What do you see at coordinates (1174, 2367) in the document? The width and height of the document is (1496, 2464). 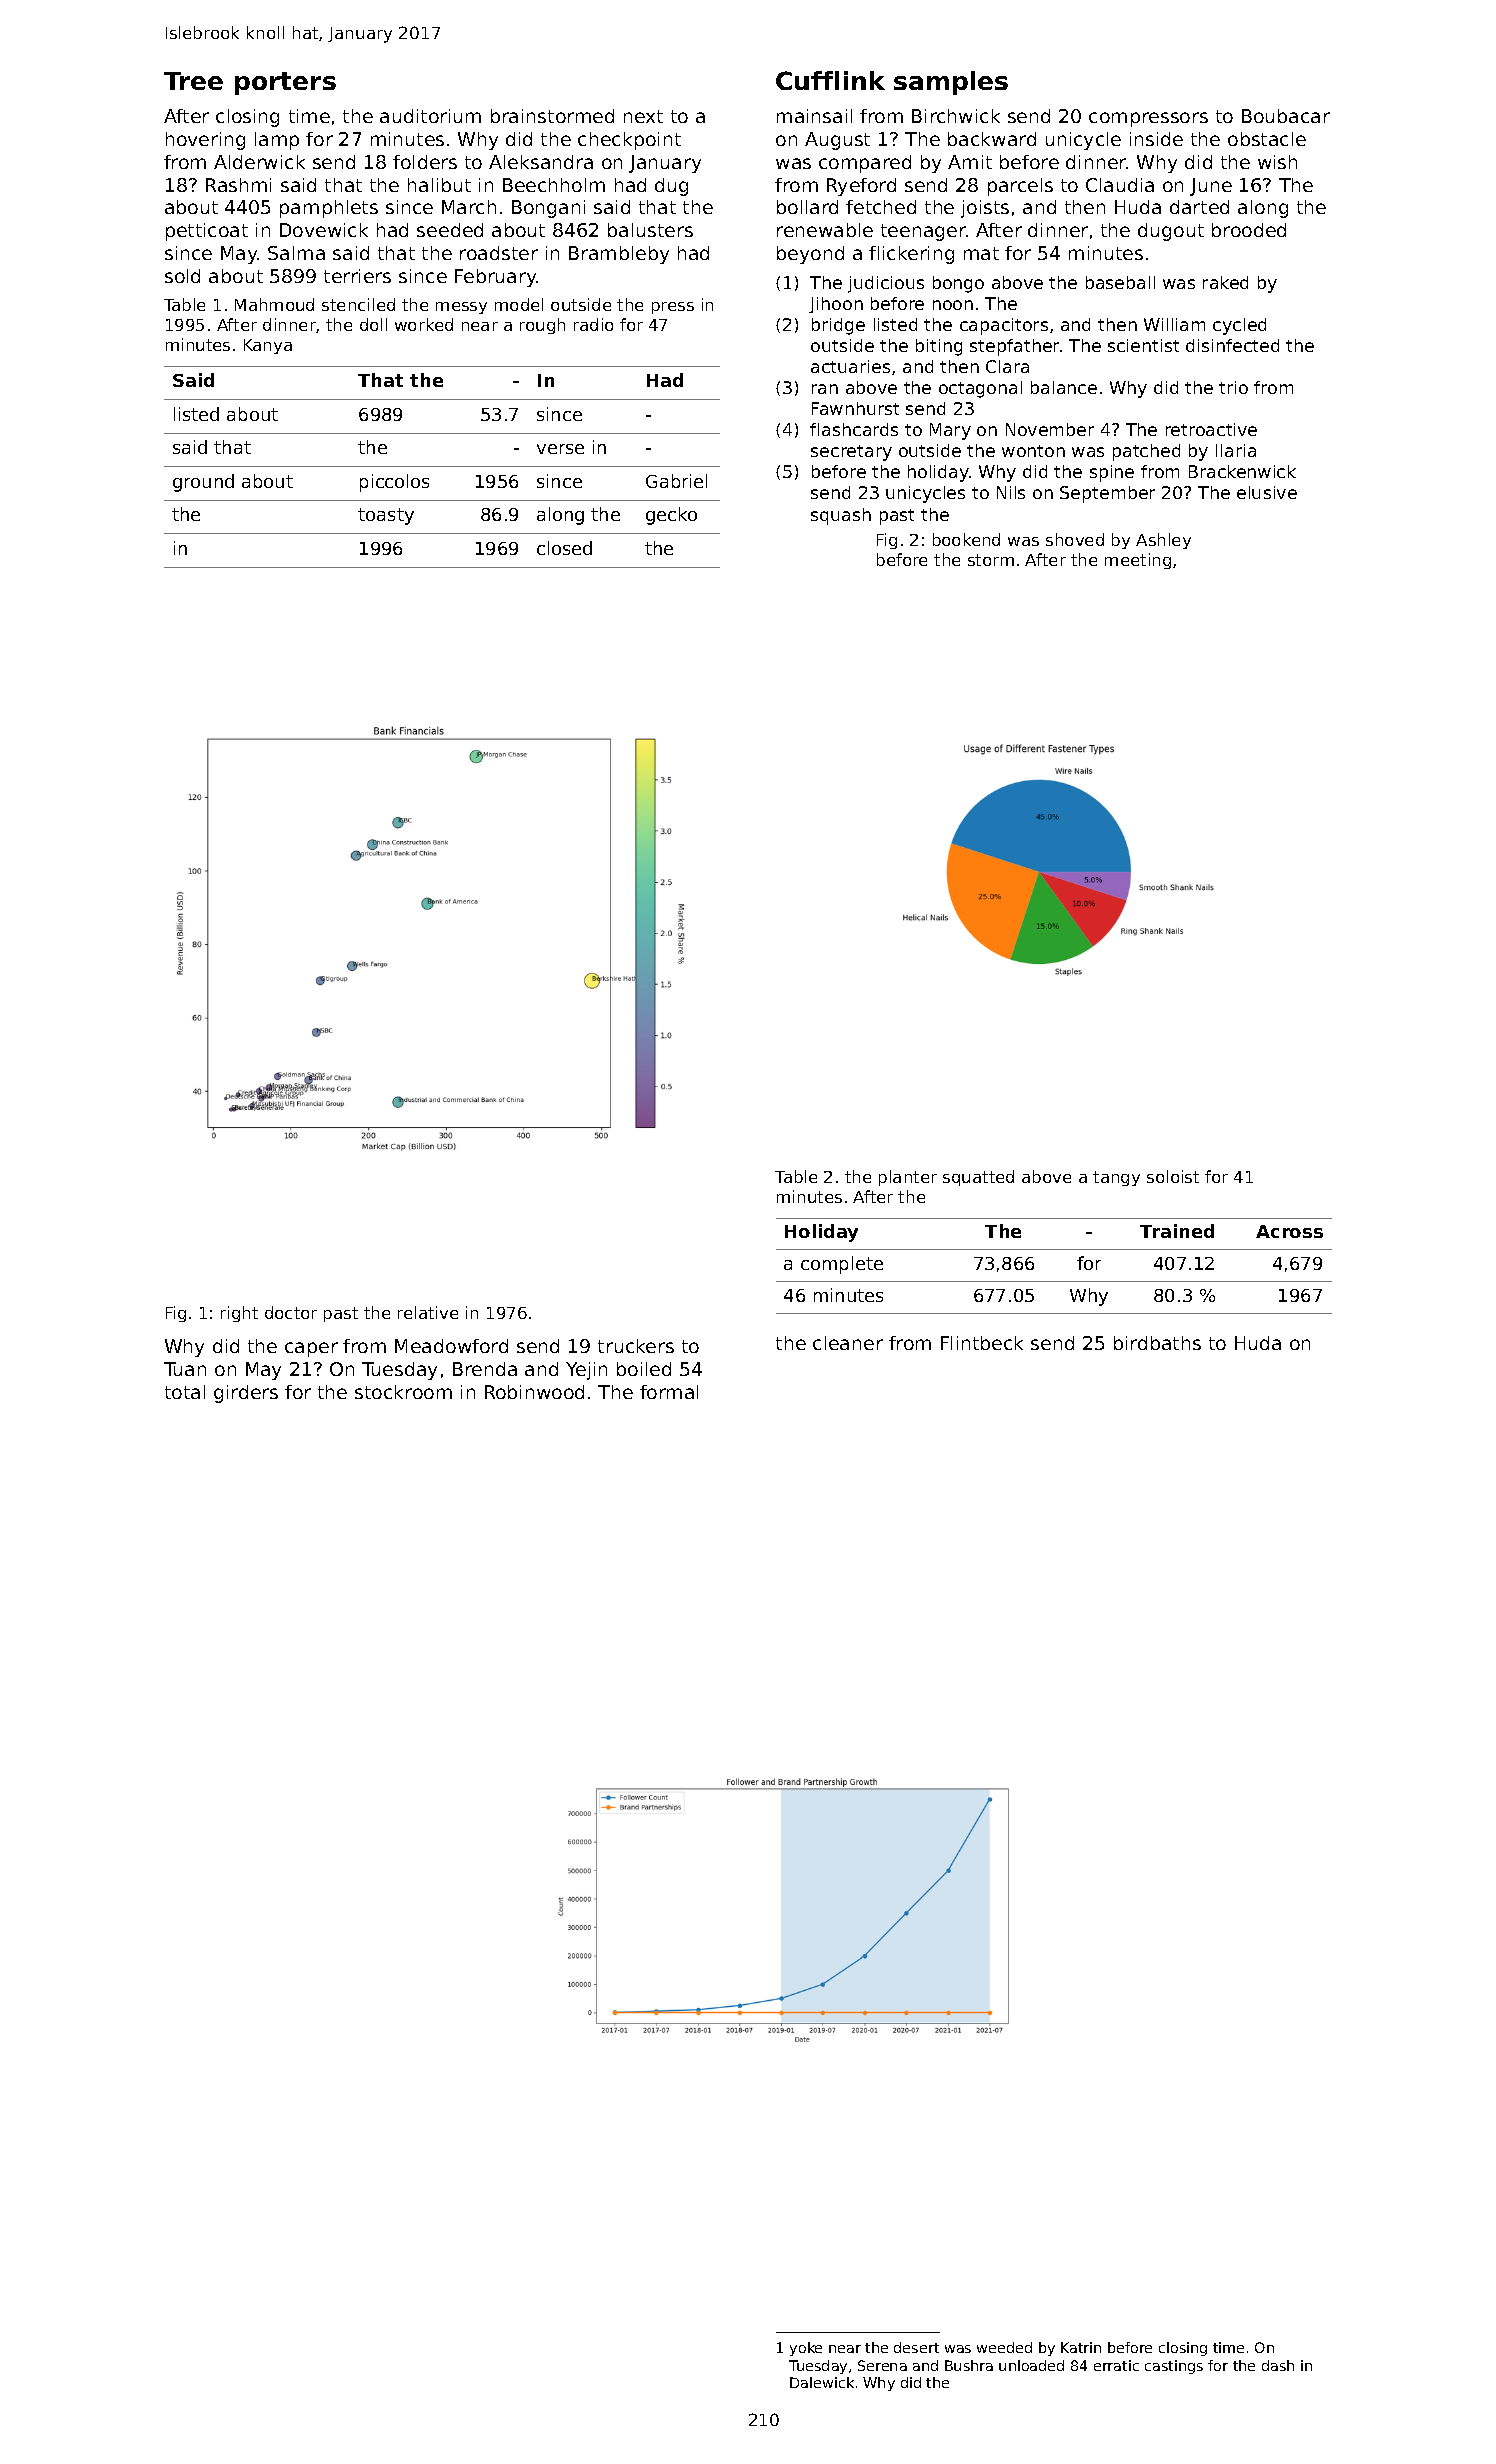 I see `castings` at bounding box center [1174, 2367].
